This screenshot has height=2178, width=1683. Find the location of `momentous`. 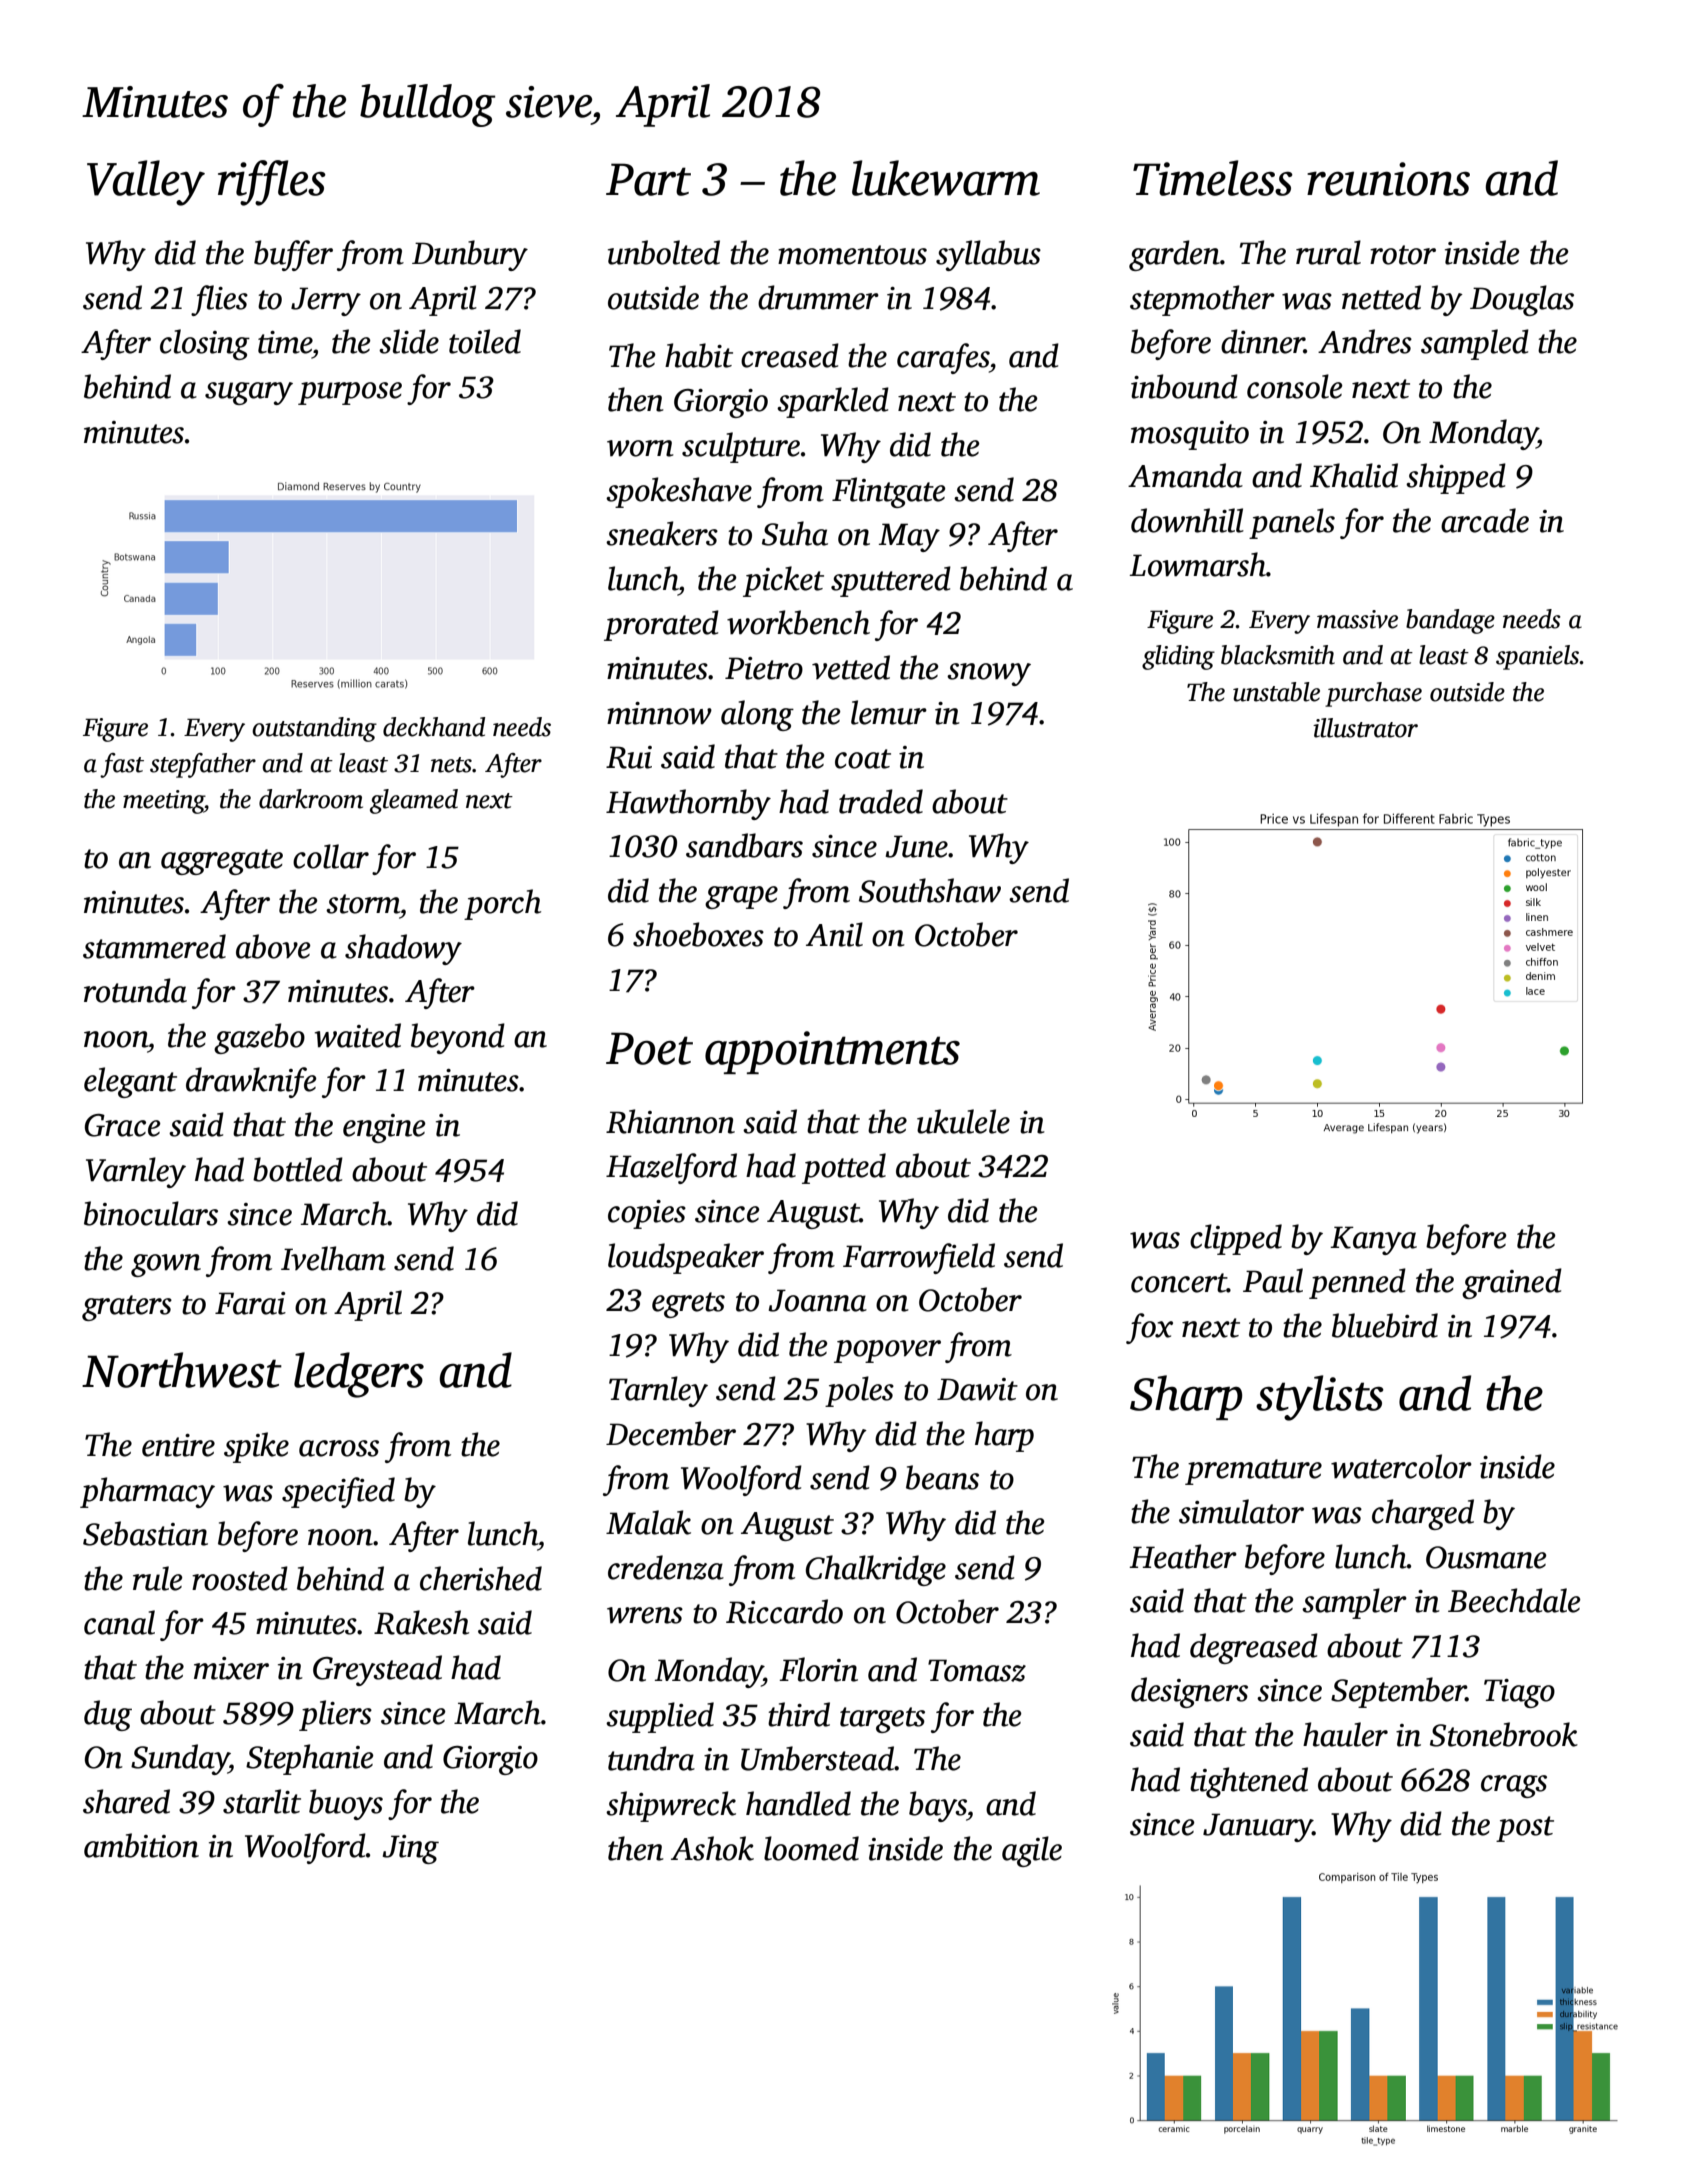

momentous is located at coordinates (852, 255).
